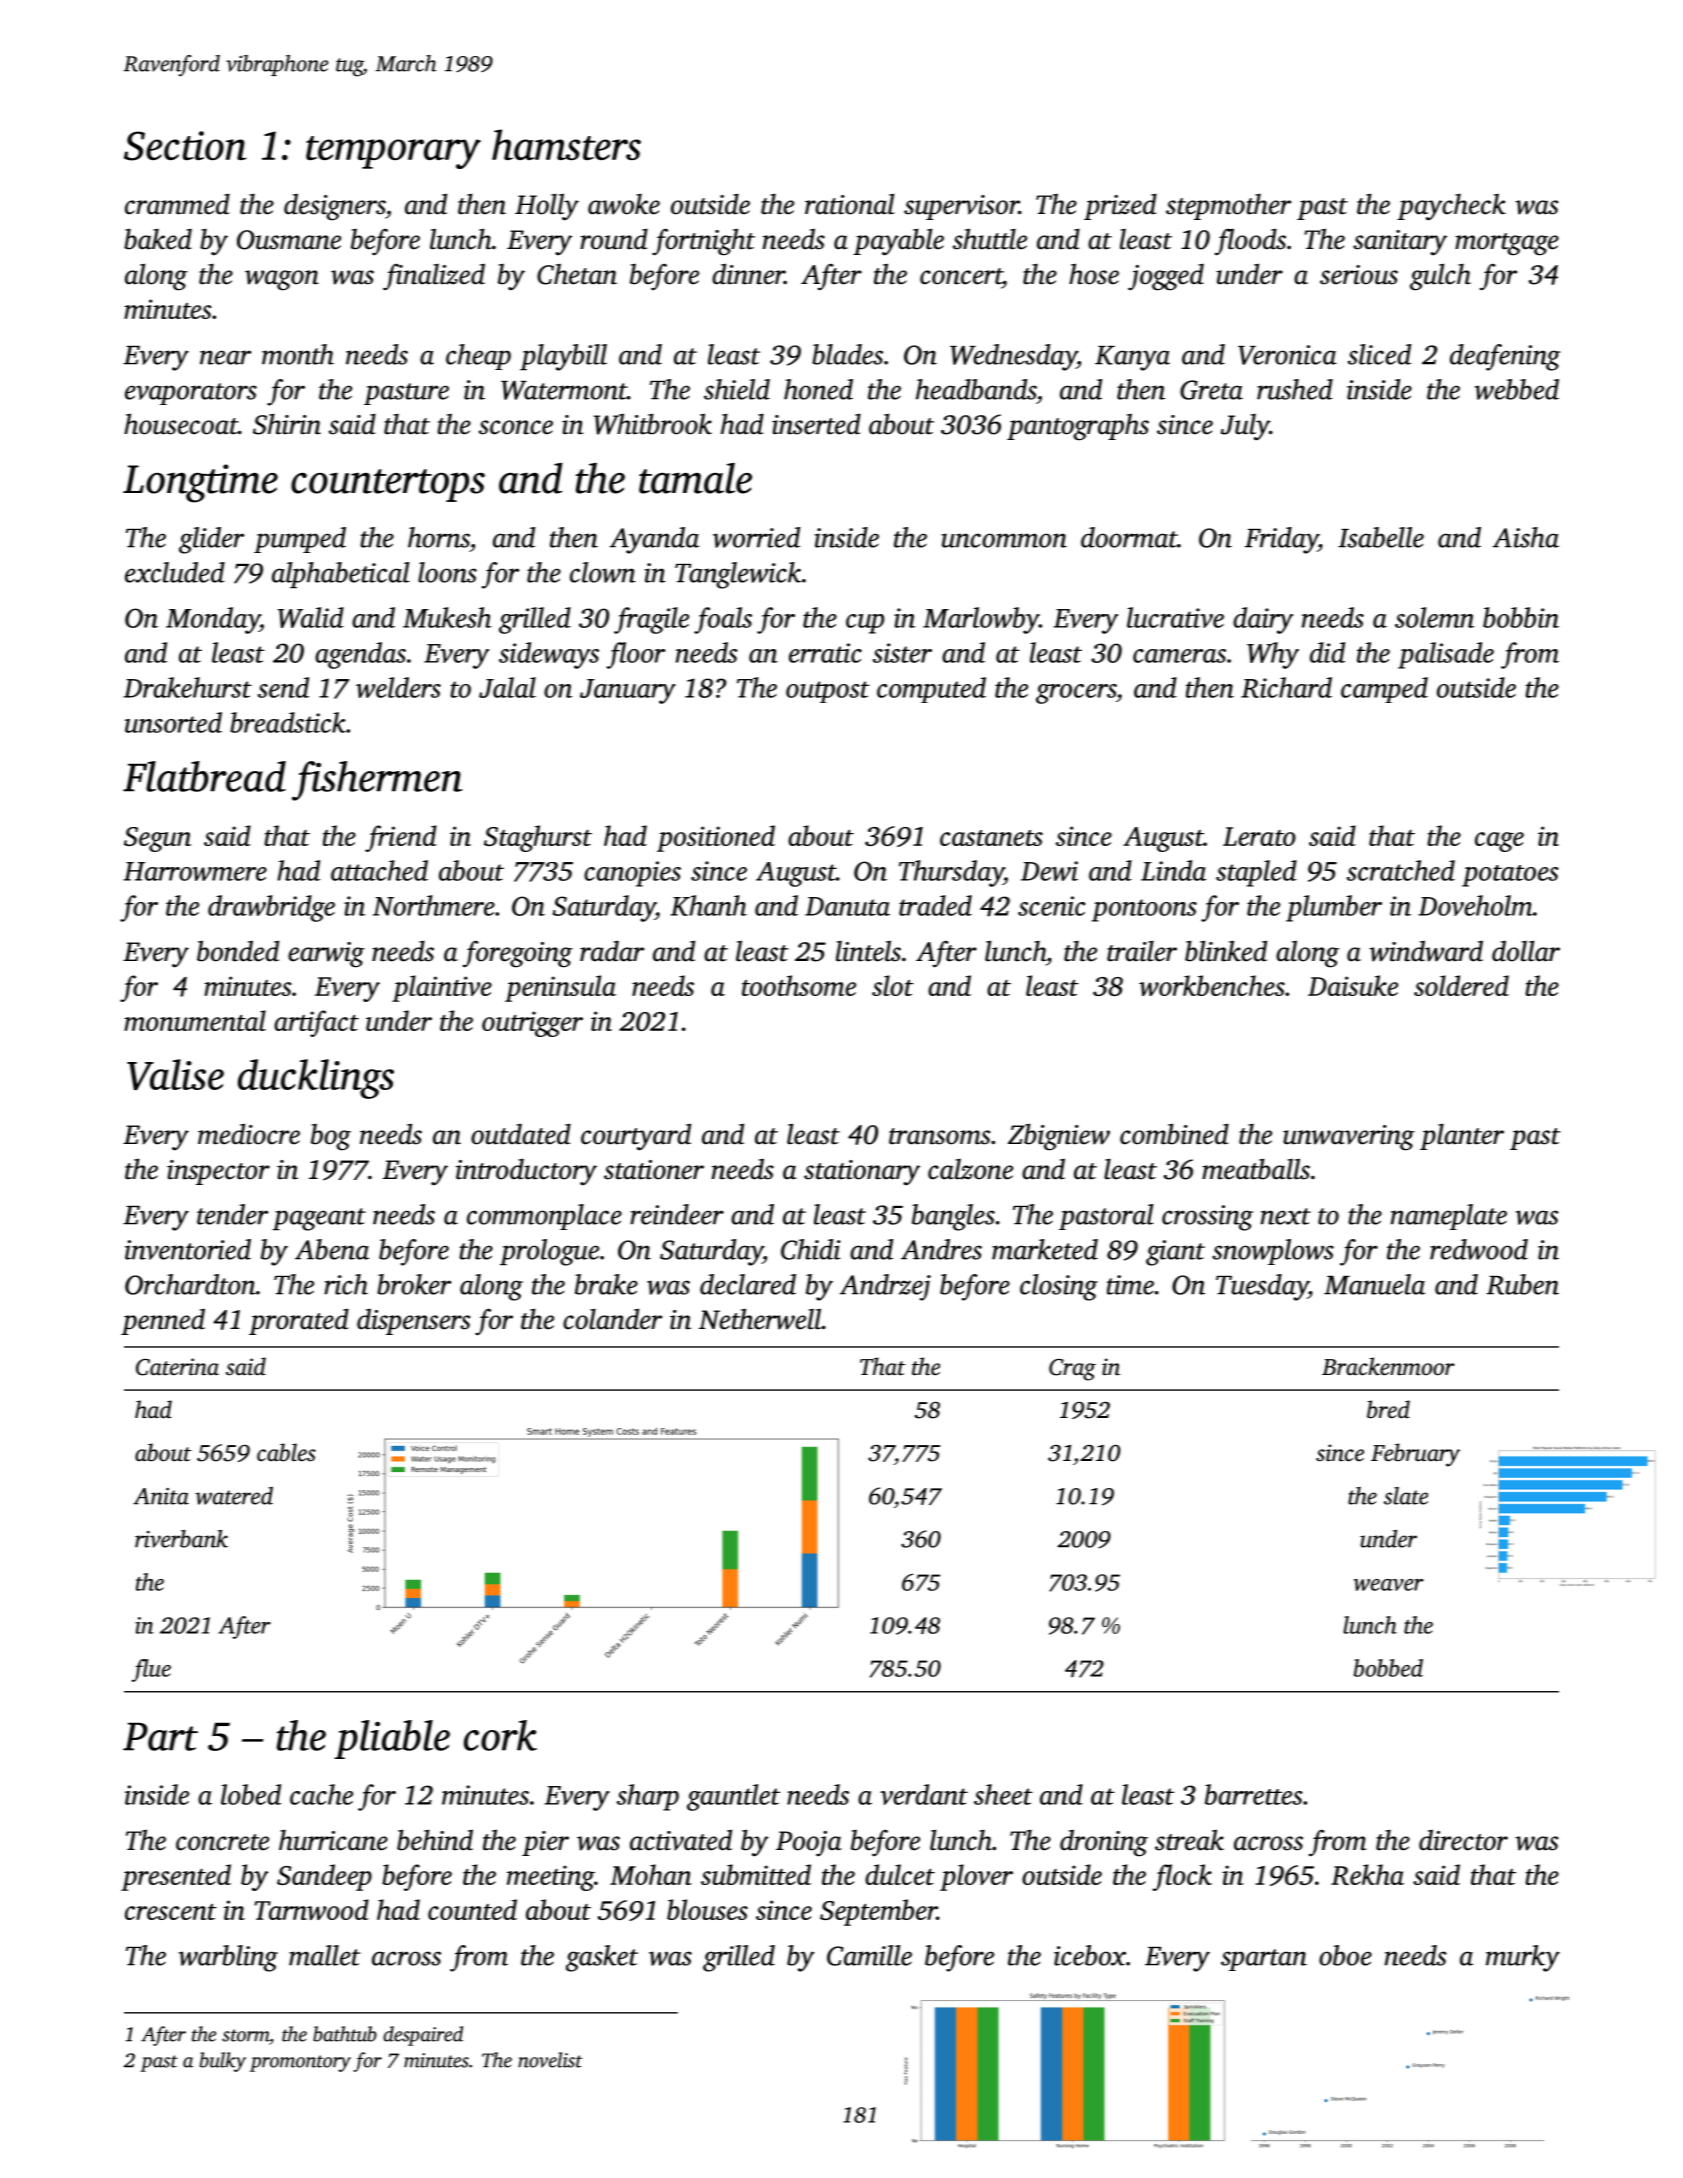  I want to click on Holly, so click(547, 207).
